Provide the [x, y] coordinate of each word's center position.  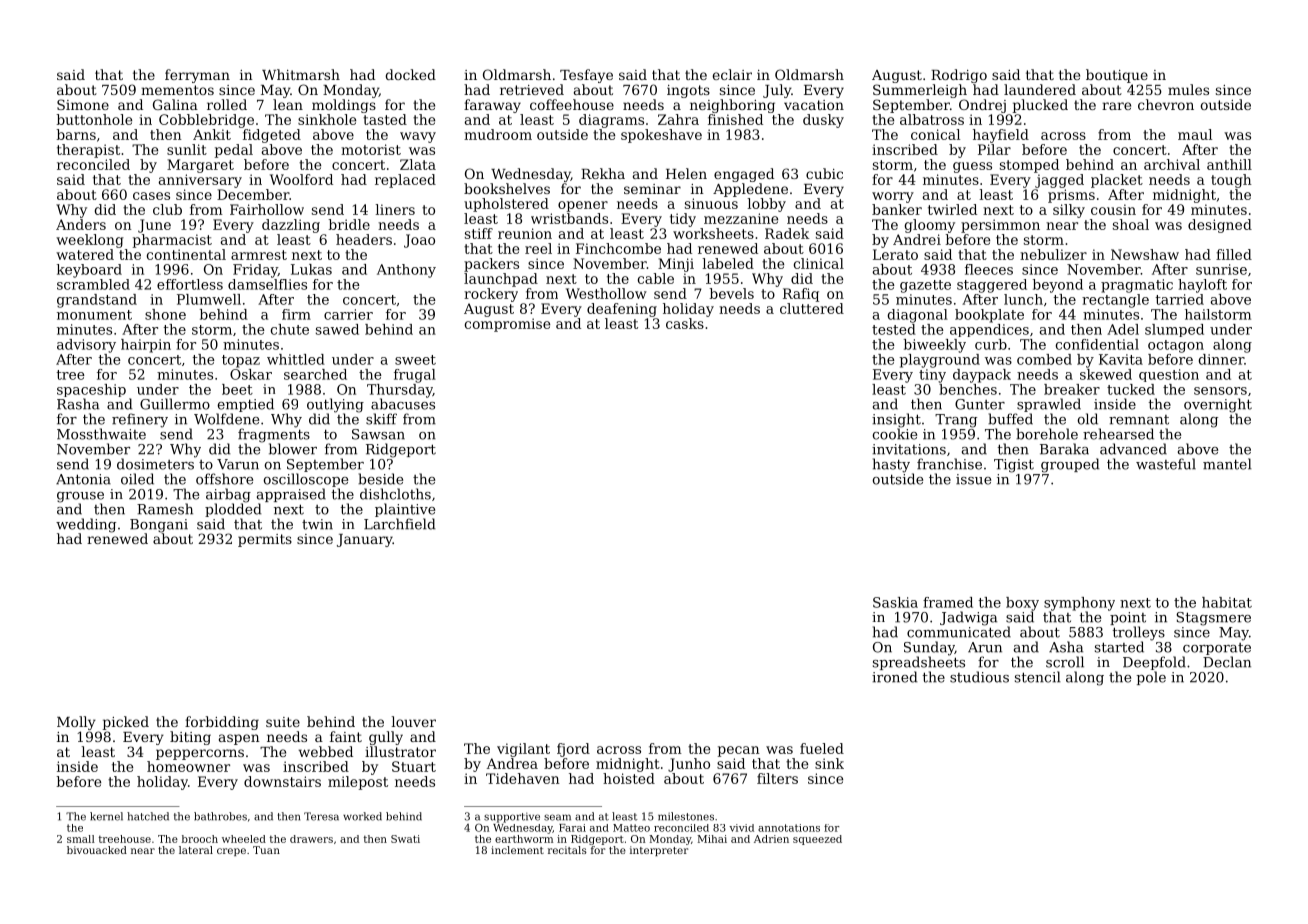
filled [1234, 254]
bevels [731, 293]
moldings [344, 106]
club [167, 209]
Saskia [895, 602]
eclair [732, 74]
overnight [1218, 405]
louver [414, 721]
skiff [381, 419]
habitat [1227, 602]
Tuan [266, 850]
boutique [1117, 76]
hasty [891, 465]
